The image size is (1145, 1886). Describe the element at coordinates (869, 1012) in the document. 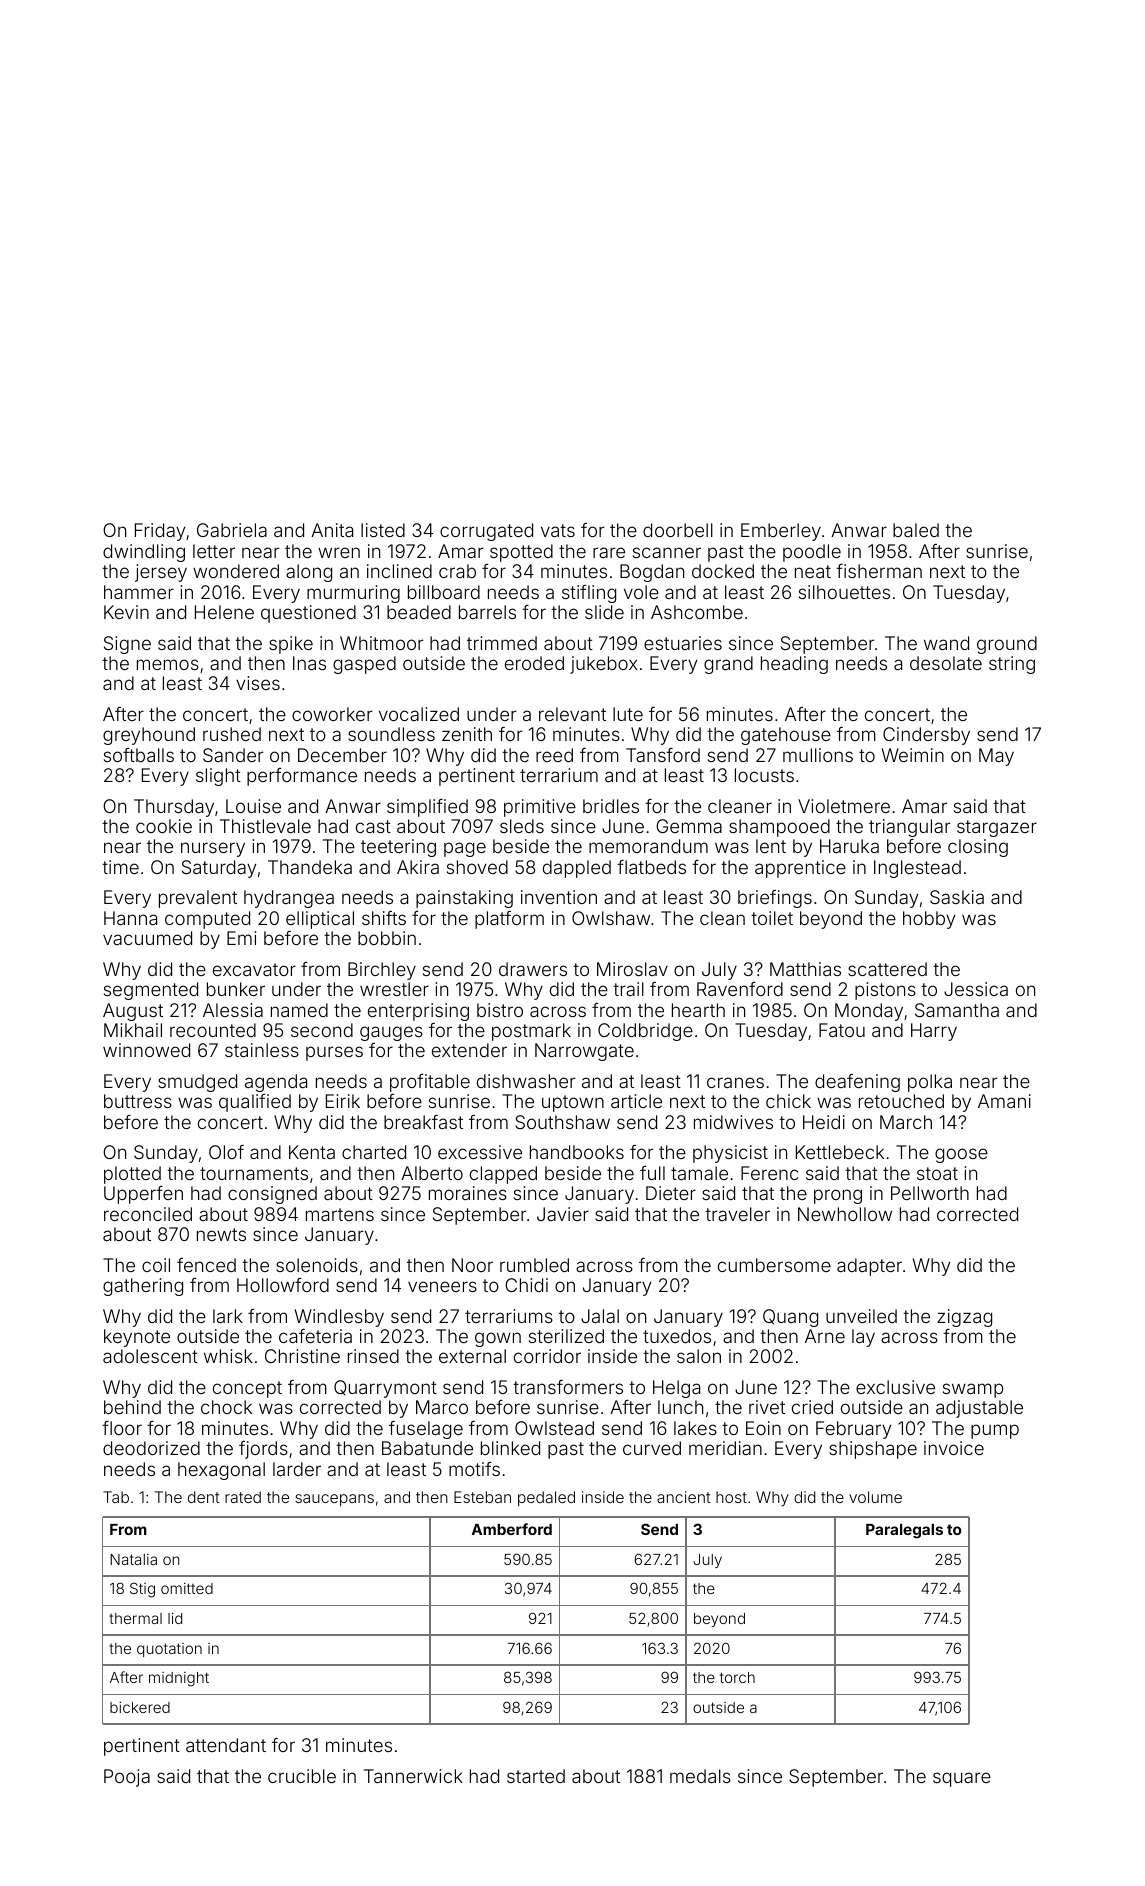

I see `Monday` at that location.
